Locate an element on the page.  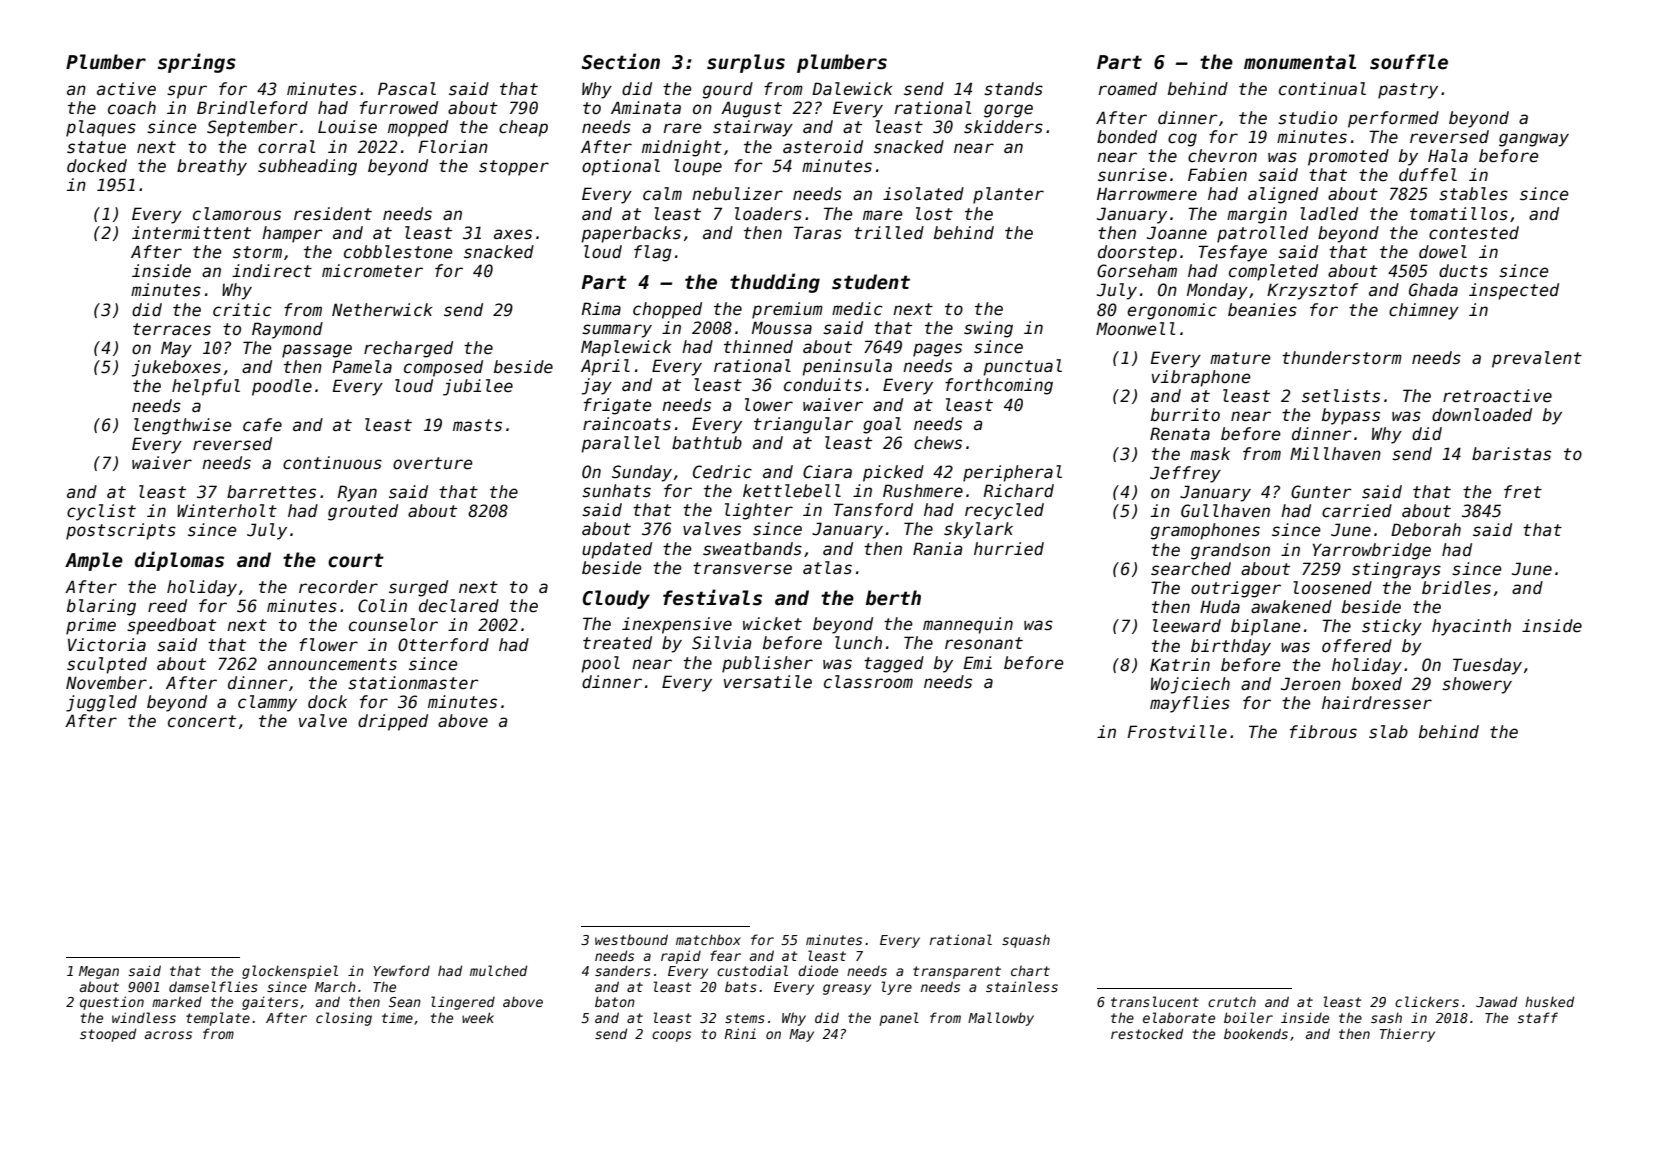
slab is located at coordinates (1388, 732).
